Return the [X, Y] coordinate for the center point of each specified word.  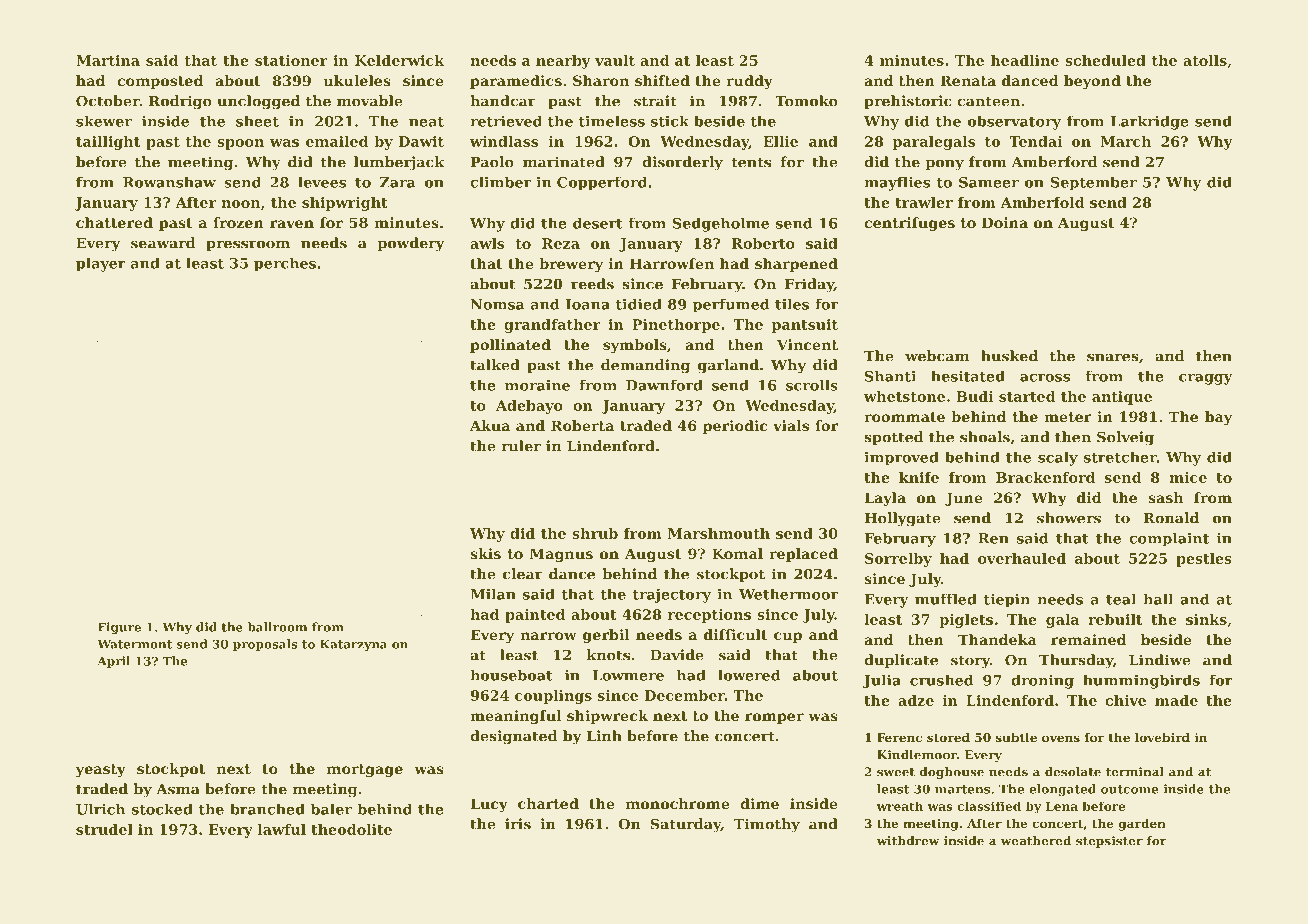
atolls [1205, 60]
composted [160, 82]
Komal [737, 553]
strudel [104, 829]
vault [615, 60]
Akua [490, 425]
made [1176, 700]
